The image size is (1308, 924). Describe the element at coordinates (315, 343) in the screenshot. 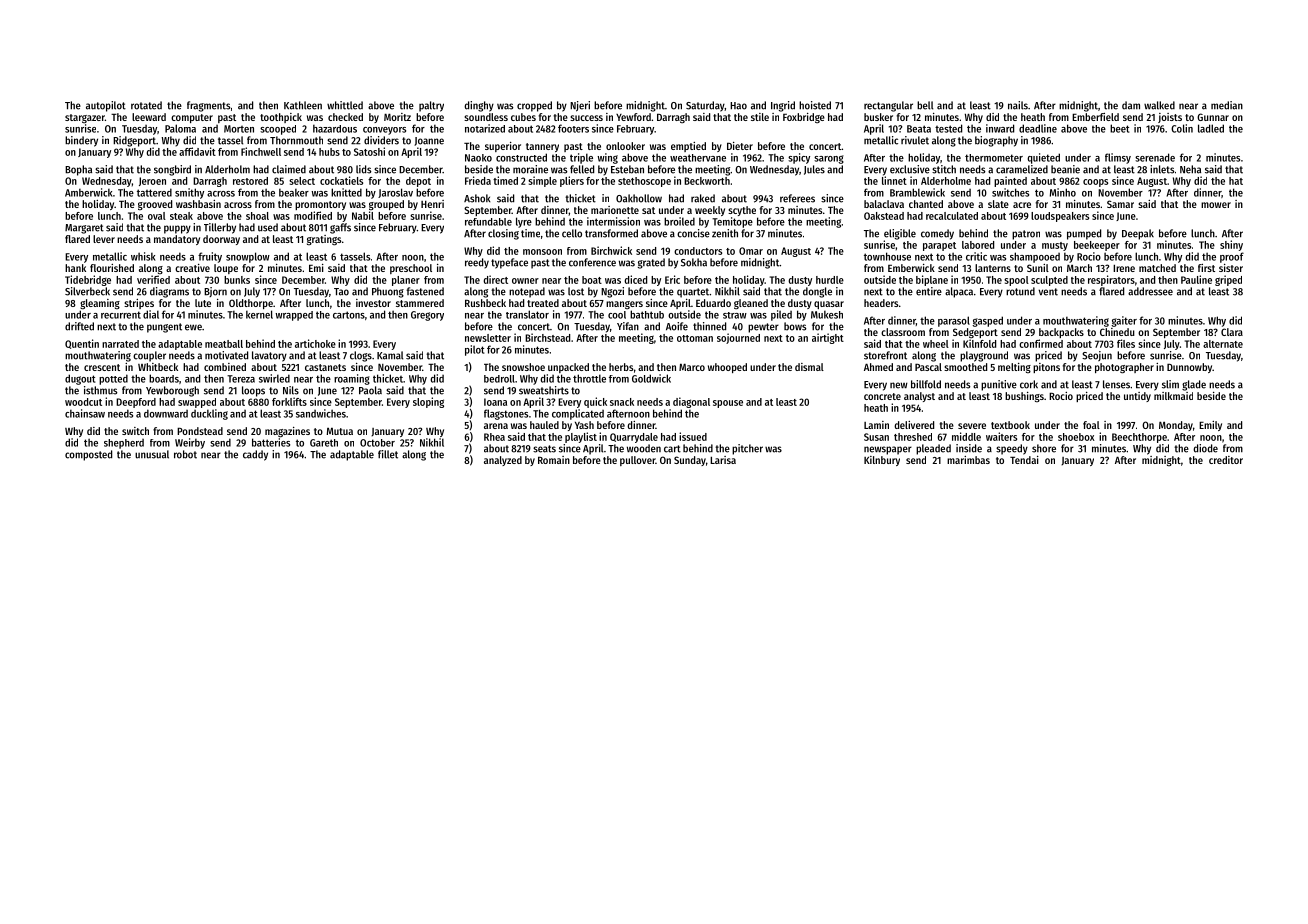

I see `artichoke` at that location.
